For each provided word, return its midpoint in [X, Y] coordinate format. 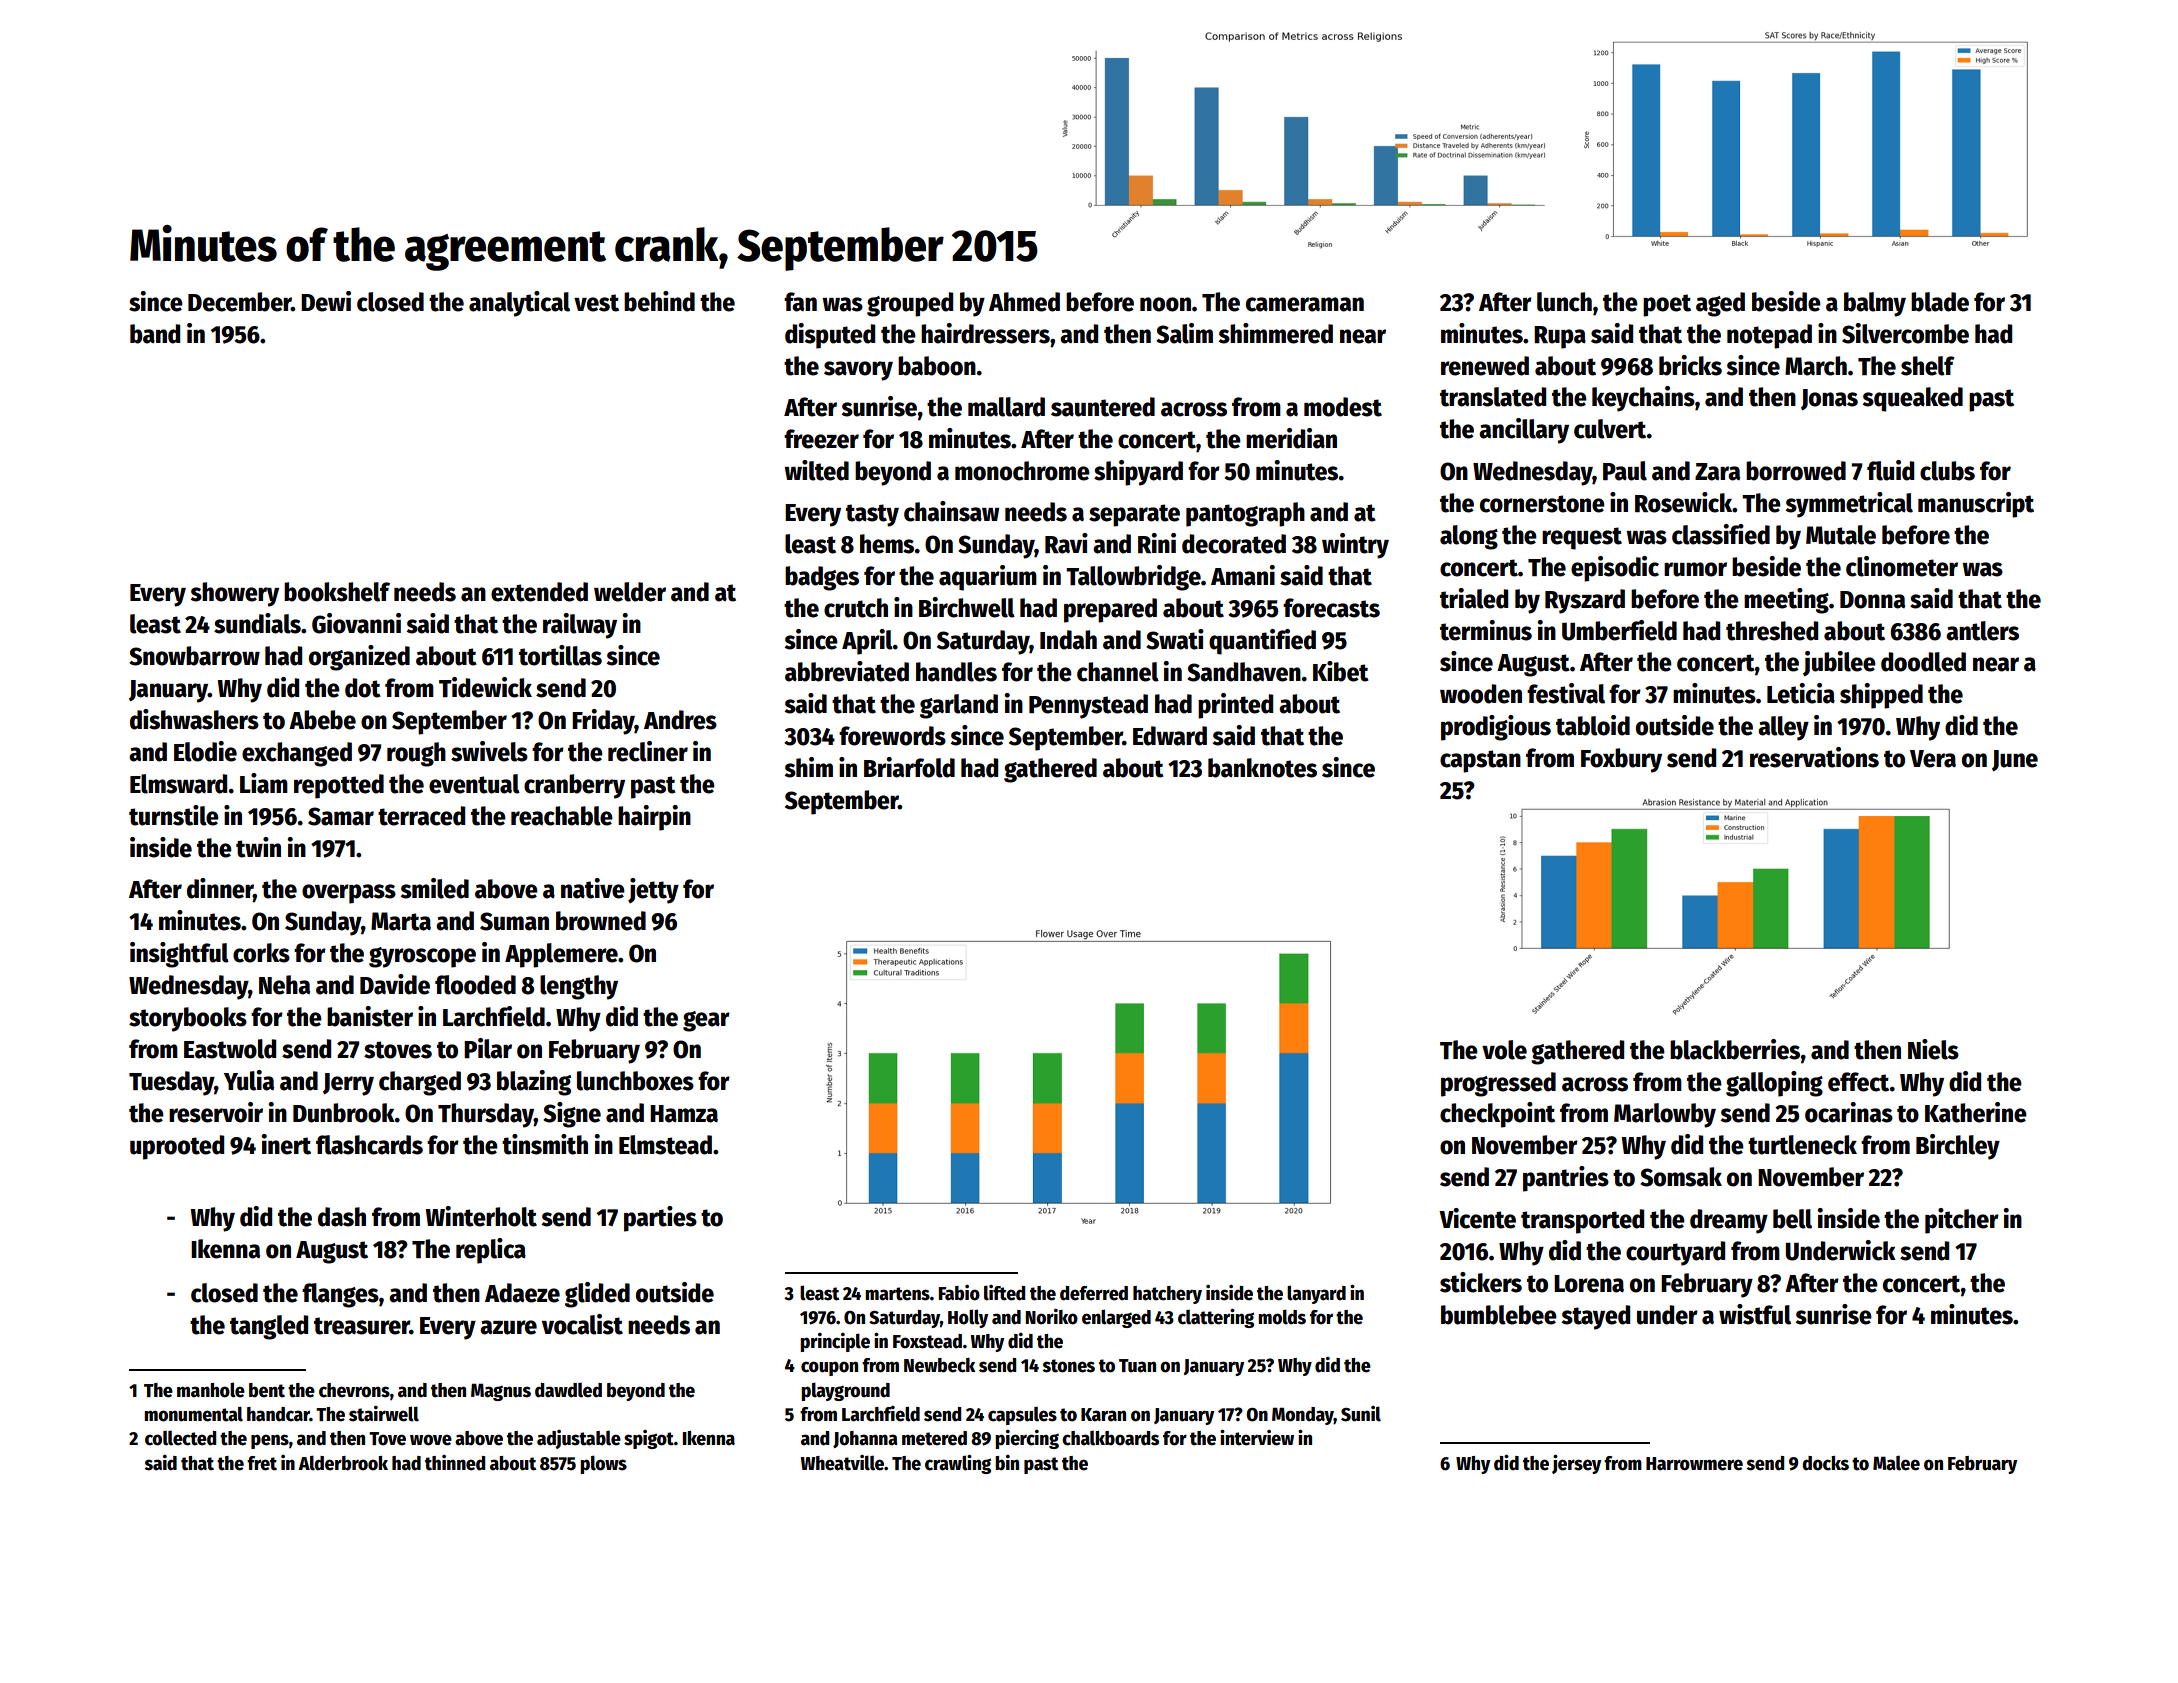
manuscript [1976, 505]
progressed [1498, 1084]
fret [262, 1463]
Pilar [488, 1048]
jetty [653, 891]
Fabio [959, 1293]
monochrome [1022, 471]
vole [1504, 1050]
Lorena [1589, 1284]
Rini [1157, 543]
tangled [269, 1327]
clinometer [1902, 566]
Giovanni [356, 623]
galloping [1774, 1084]
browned [601, 921]
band [155, 334]
